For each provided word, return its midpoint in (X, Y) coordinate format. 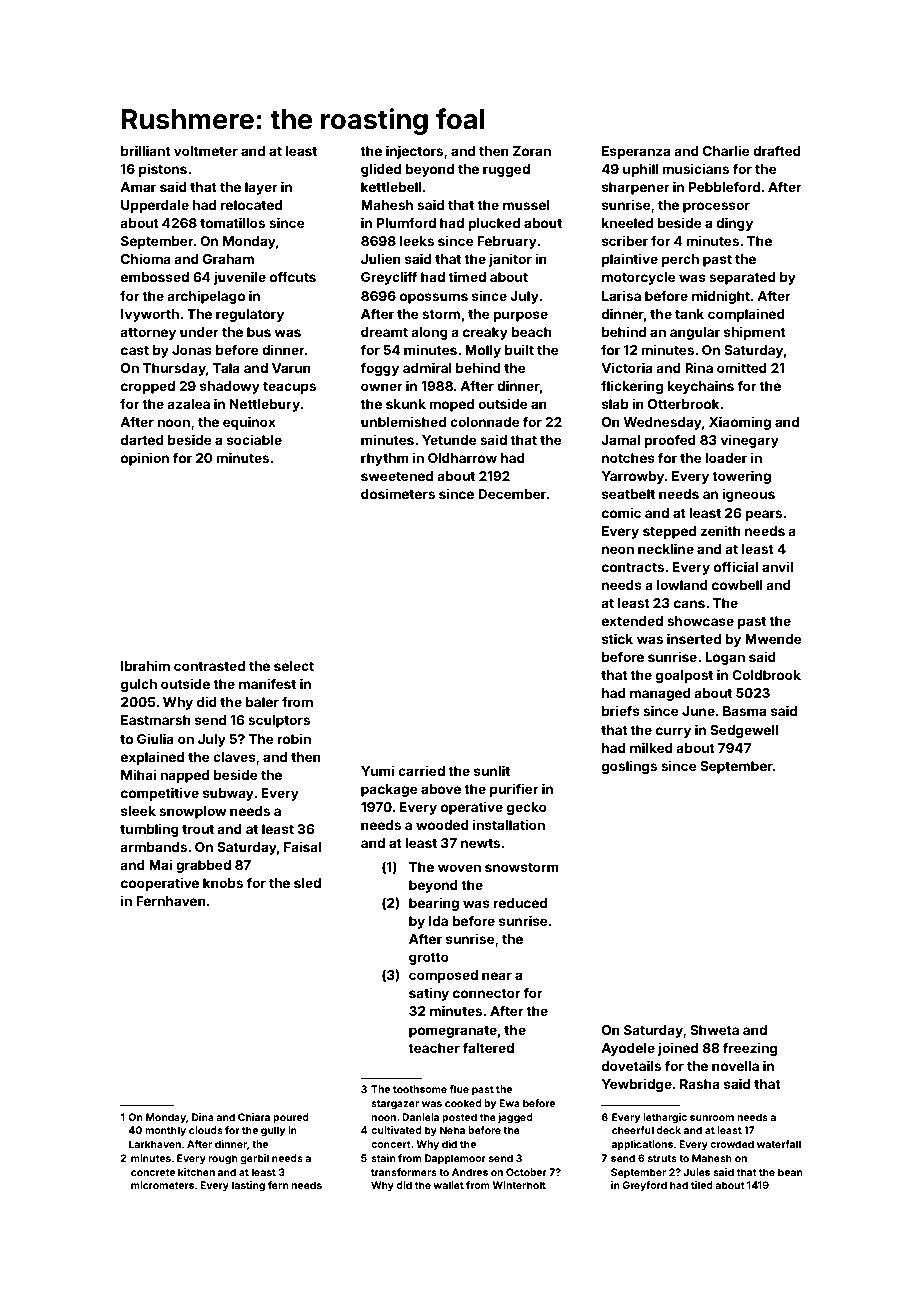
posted (459, 1118)
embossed (155, 277)
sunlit (492, 770)
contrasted (209, 666)
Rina (699, 367)
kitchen (196, 1172)
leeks (417, 241)
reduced (520, 903)
